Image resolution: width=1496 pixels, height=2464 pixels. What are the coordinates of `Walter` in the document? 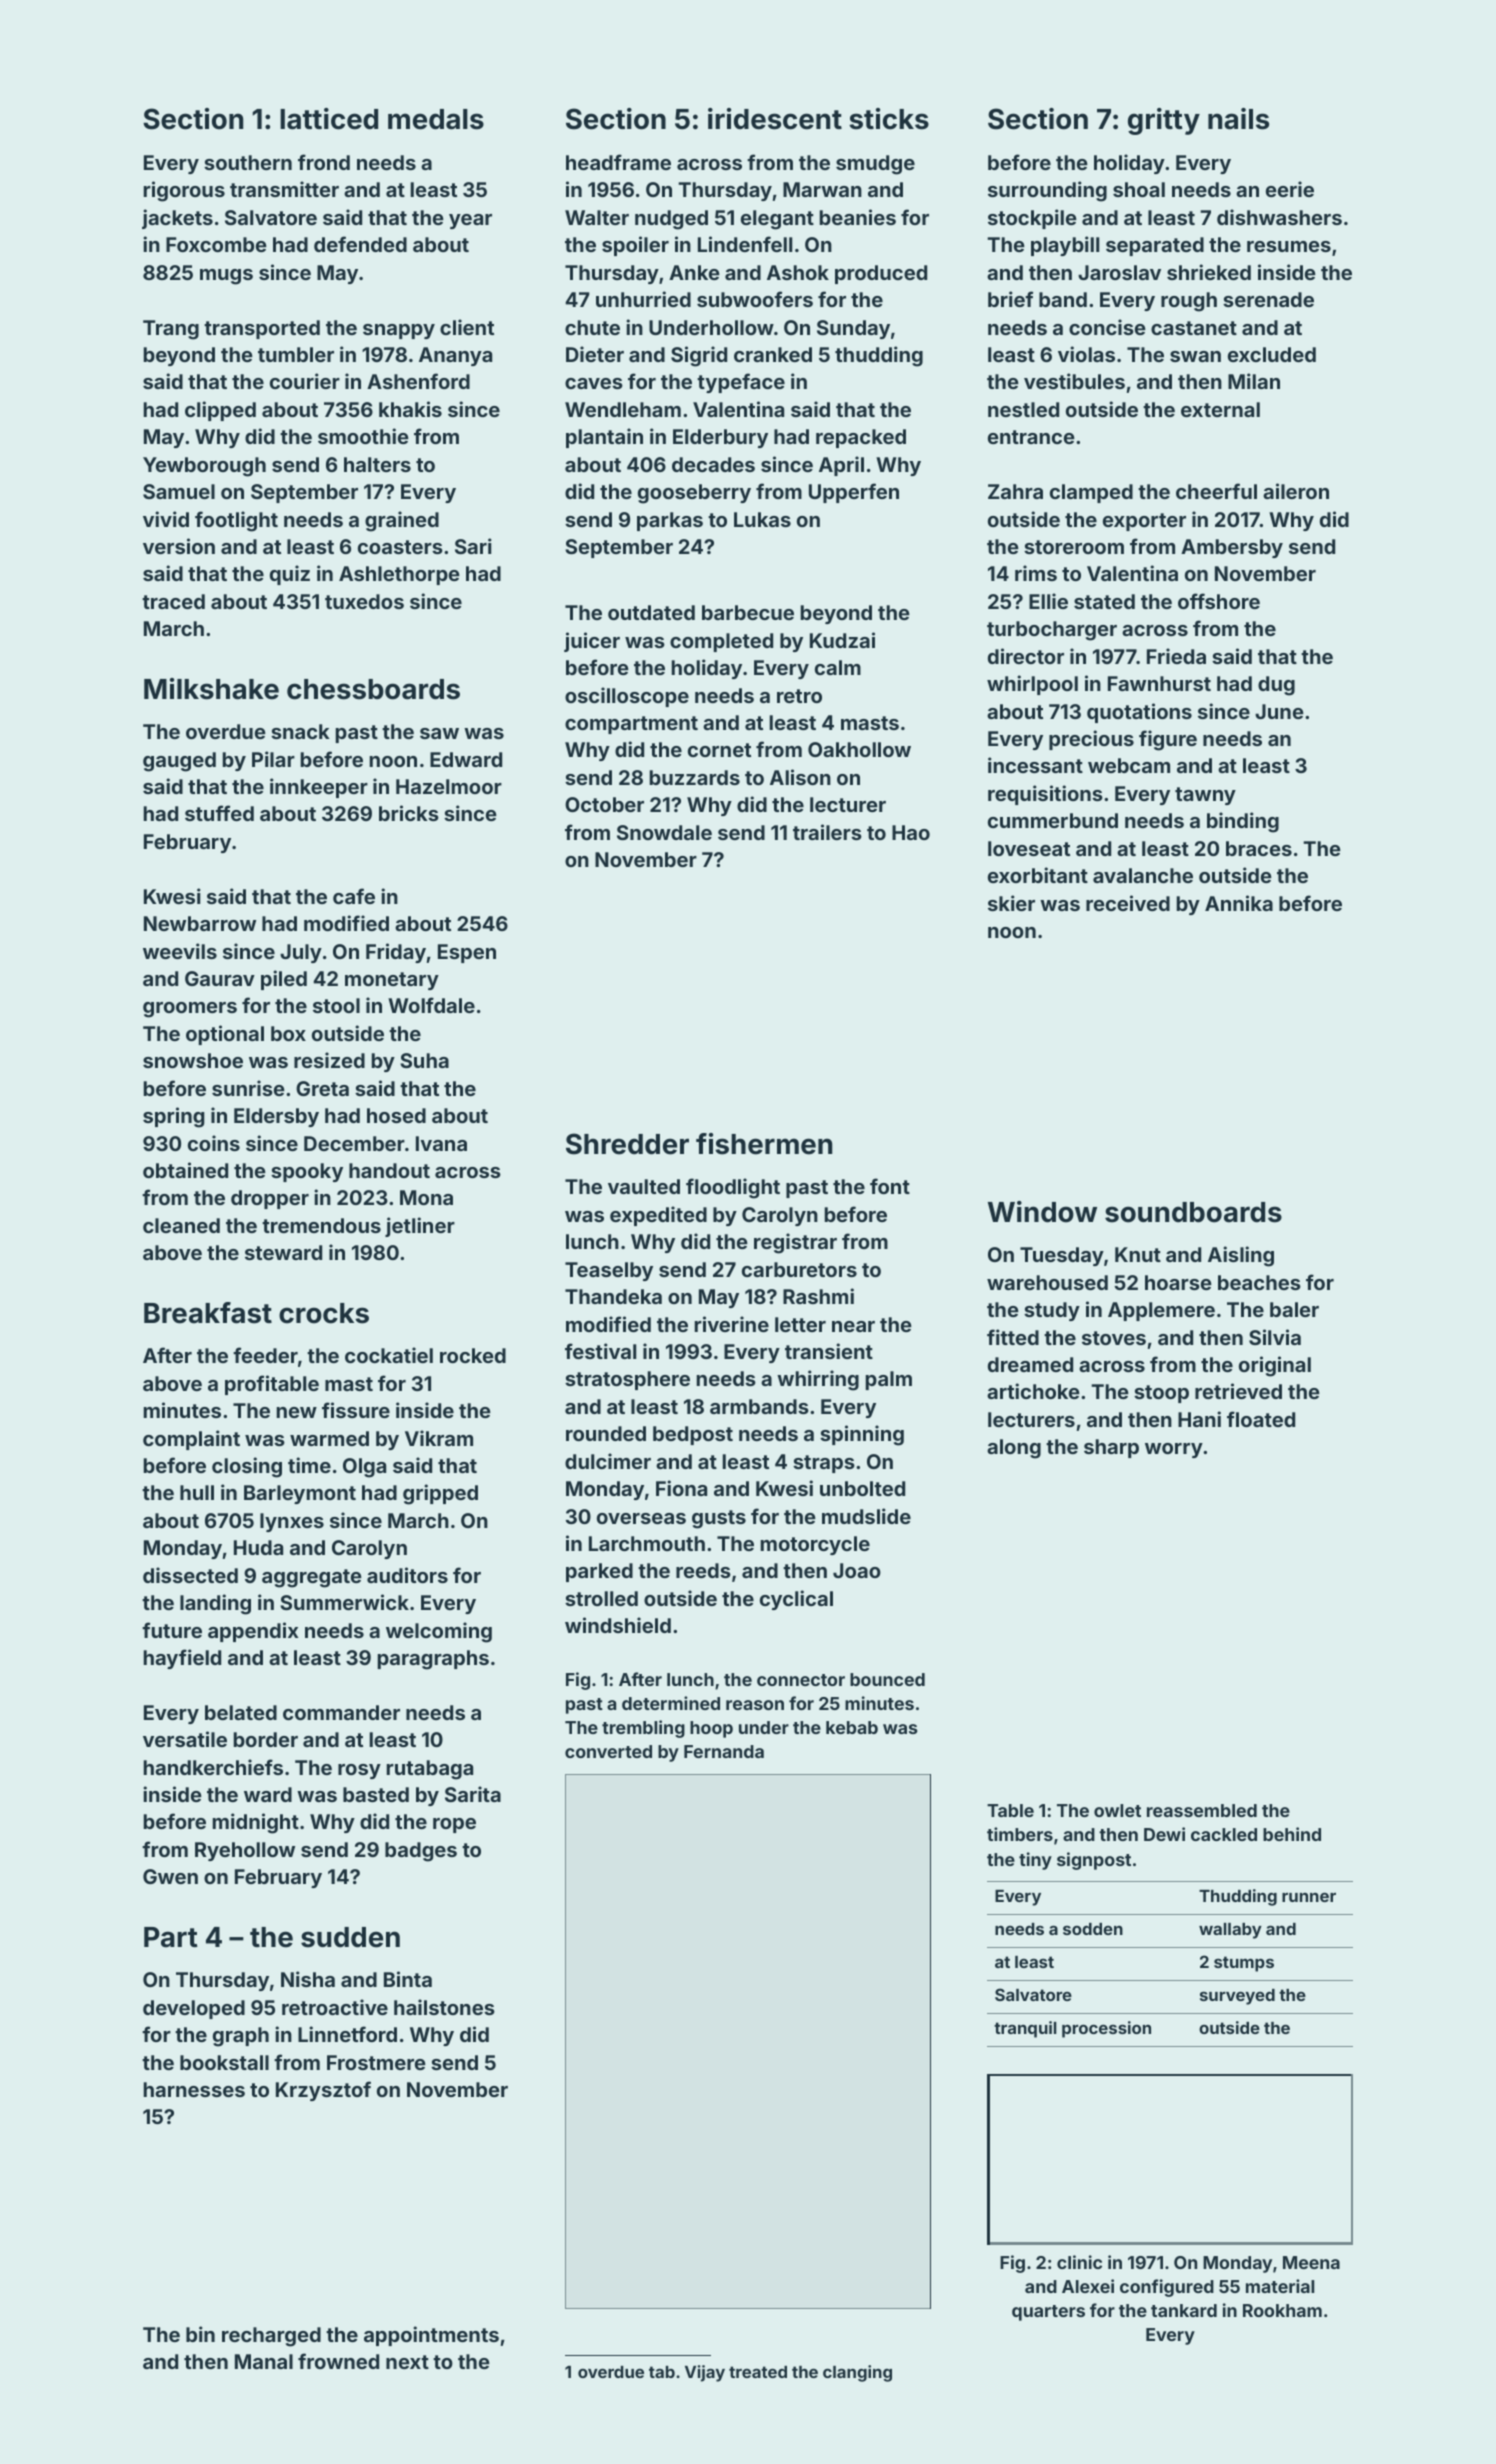 It's located at (597, 217).
